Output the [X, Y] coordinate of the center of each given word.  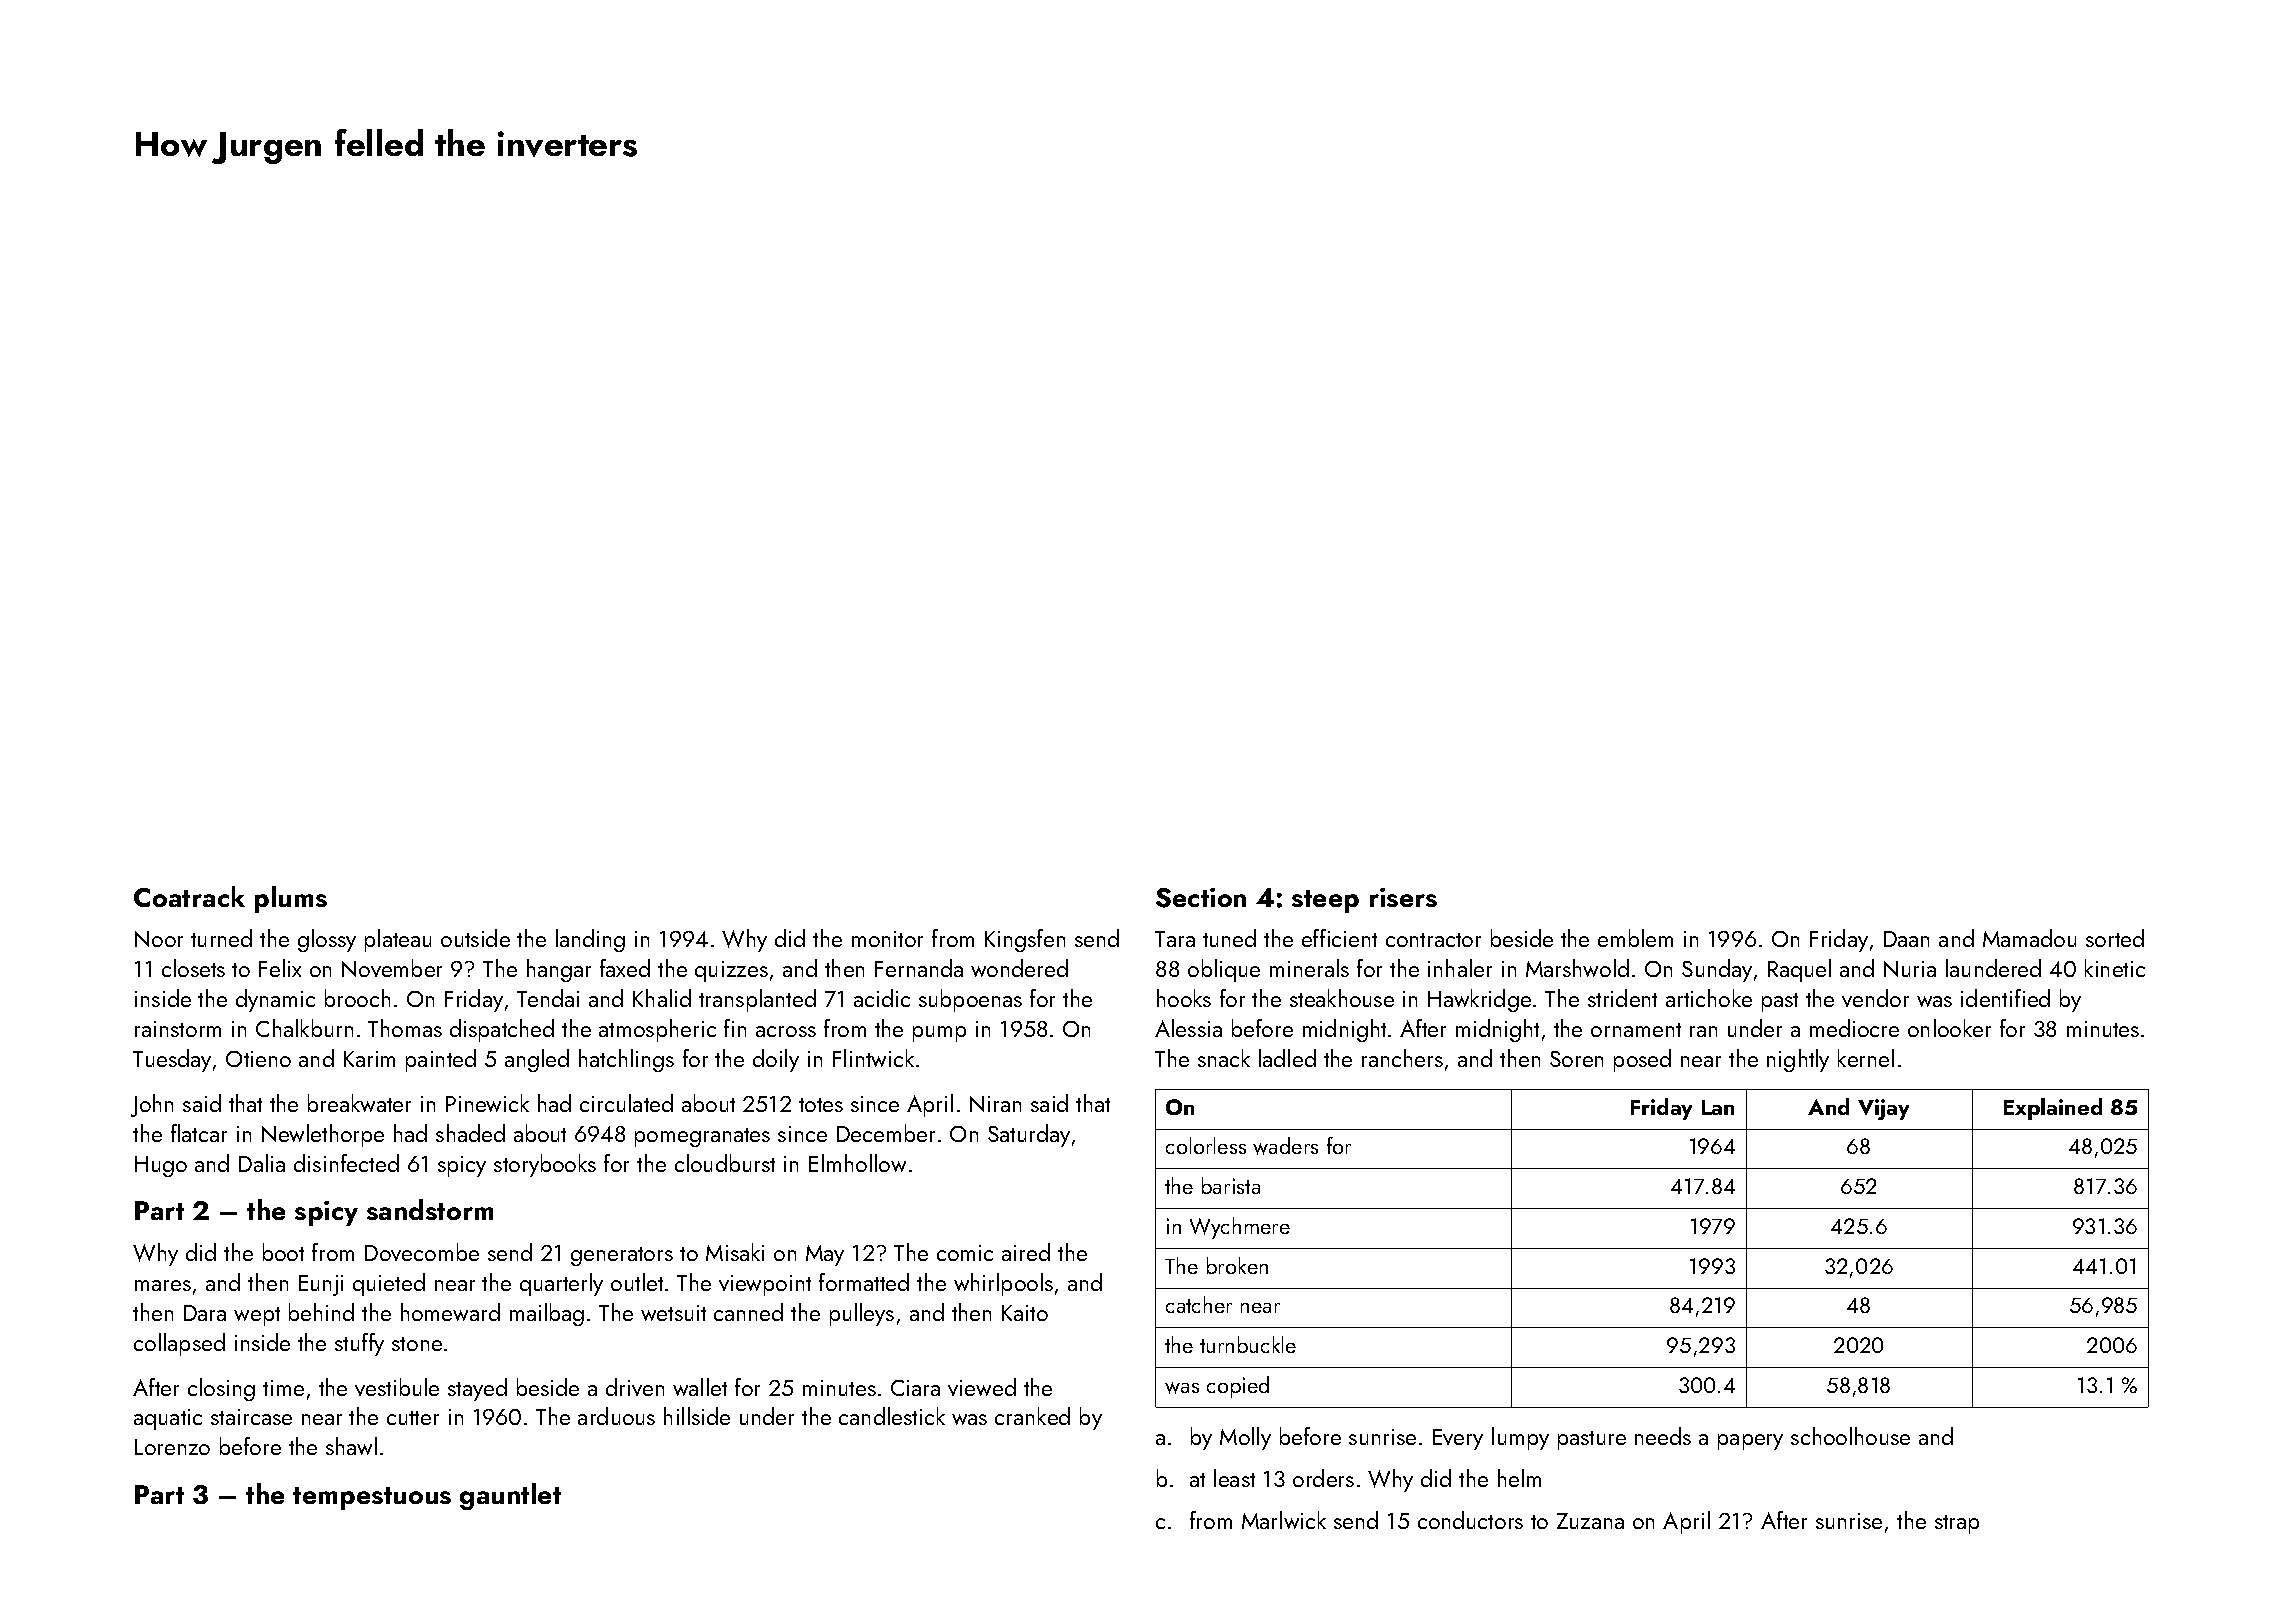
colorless [1206, 1145]
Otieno [258, 1059]
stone [417, 1344]
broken [1237, 1265]
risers [1403, 897]
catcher [1199, 1304]
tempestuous [372, 1498]
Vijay [1883, 1109]
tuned [1229, 938]
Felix [280, 968]
